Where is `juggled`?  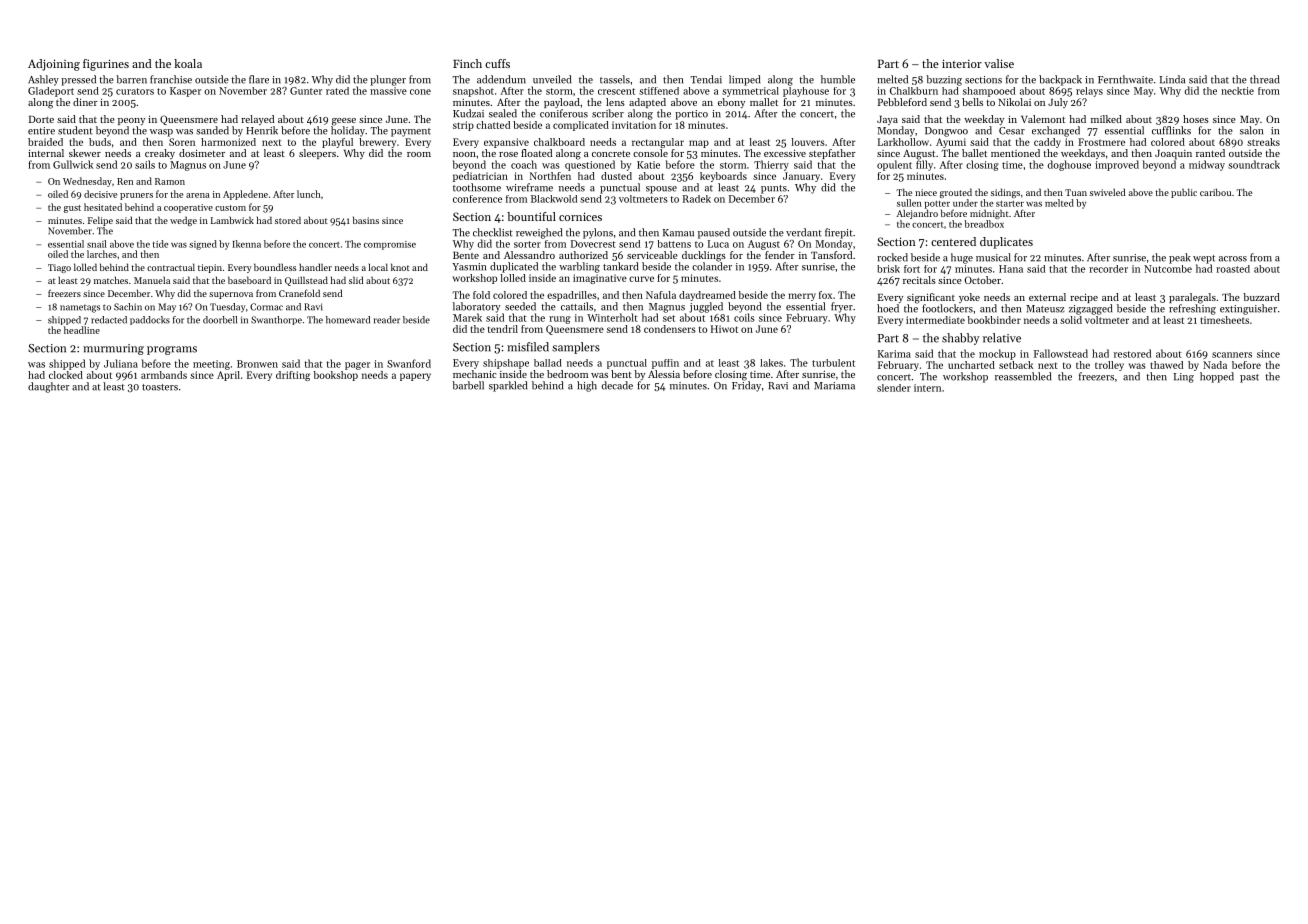
juggled is located at coordinates (706, 307).
